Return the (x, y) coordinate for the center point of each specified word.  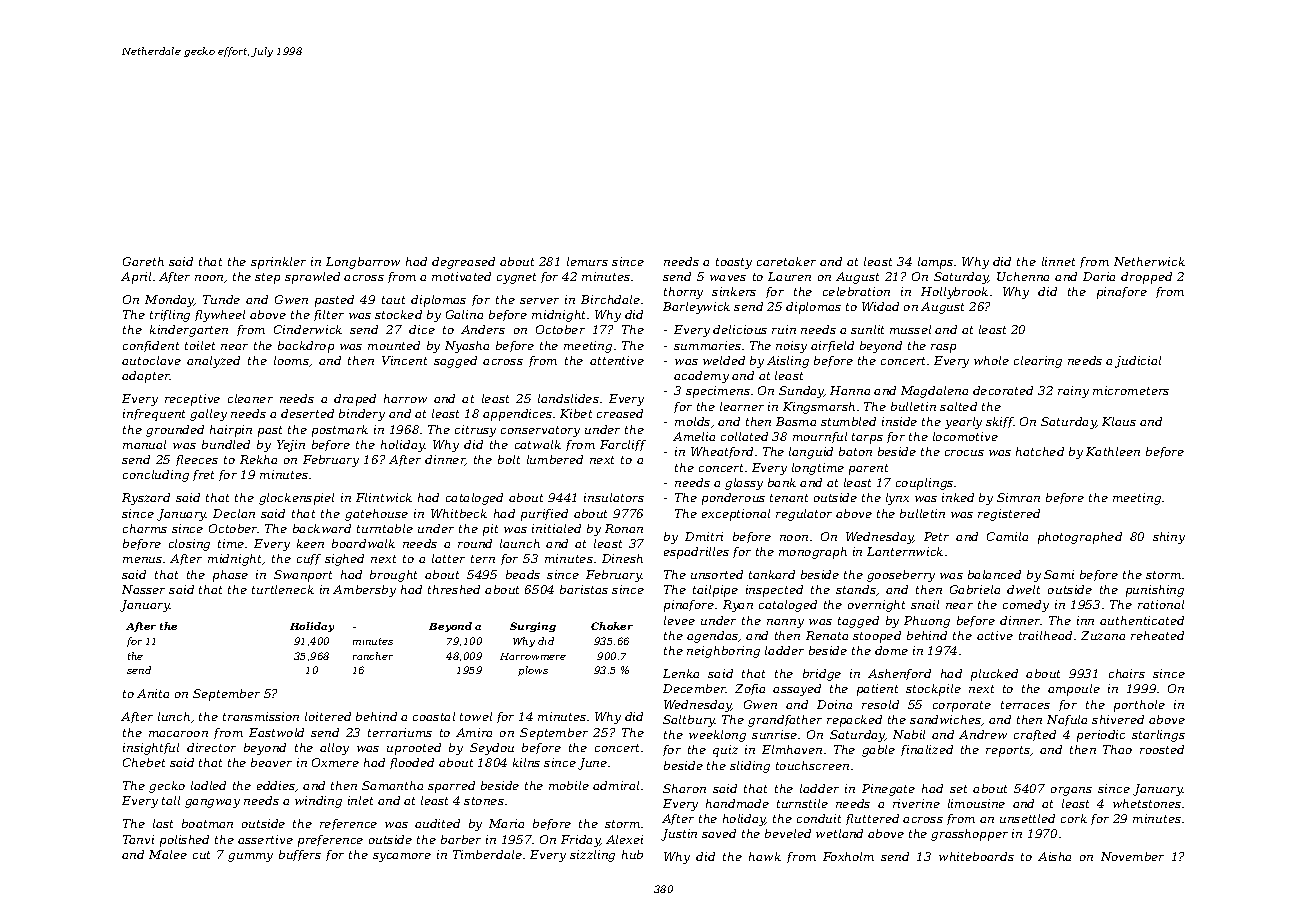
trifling (170, 316)
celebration (856, 291)
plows (533, 671)
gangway (212, 803)
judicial (1138, 362)
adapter (146, 377)
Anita (153, 693)
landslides (568, 398)
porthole (1139, 706)
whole (991, 360)
